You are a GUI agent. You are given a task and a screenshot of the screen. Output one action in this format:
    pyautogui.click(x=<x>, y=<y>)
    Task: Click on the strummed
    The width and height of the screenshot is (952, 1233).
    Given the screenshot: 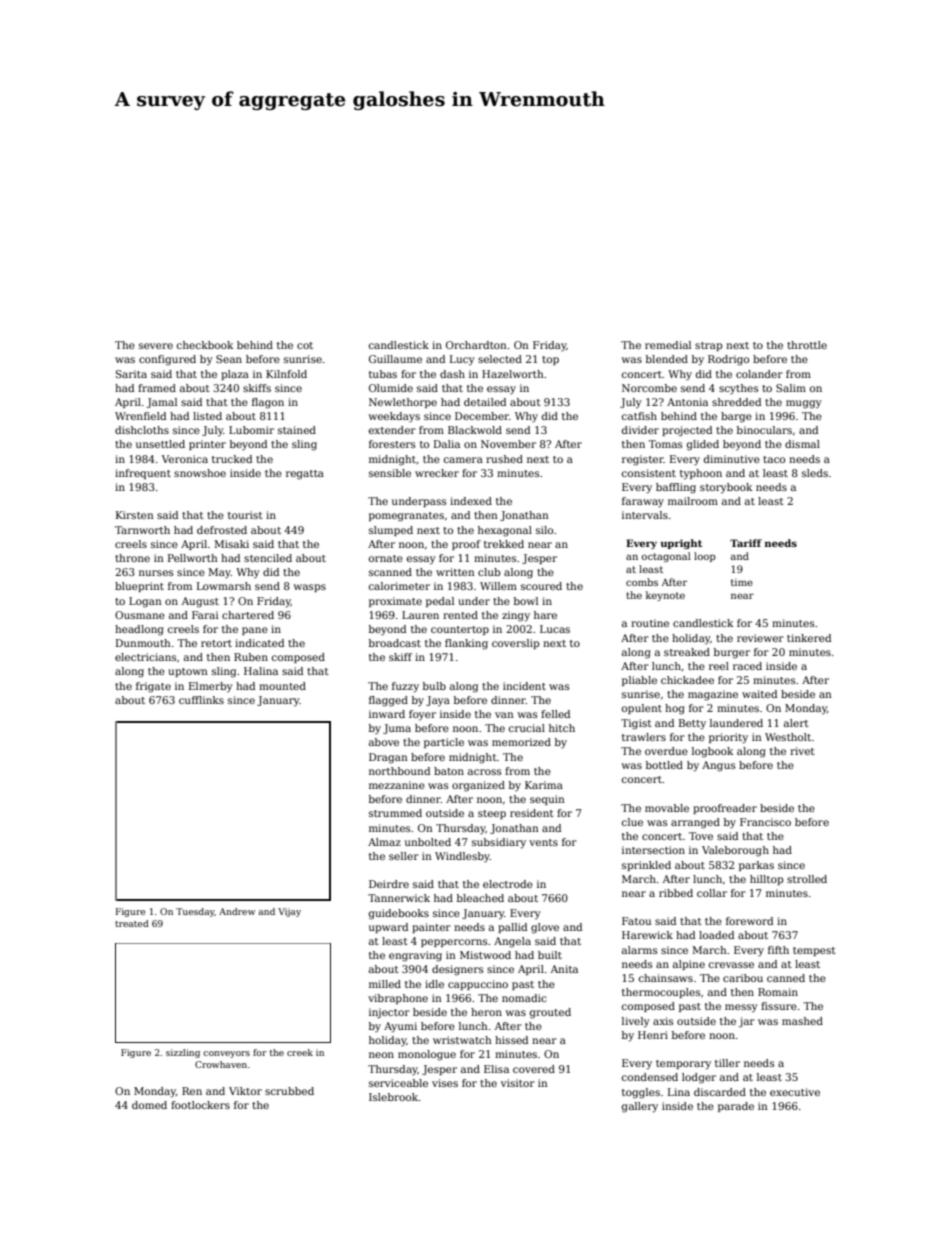 What is the action you would take?
    pyautogui.click(x=395, y=813)
